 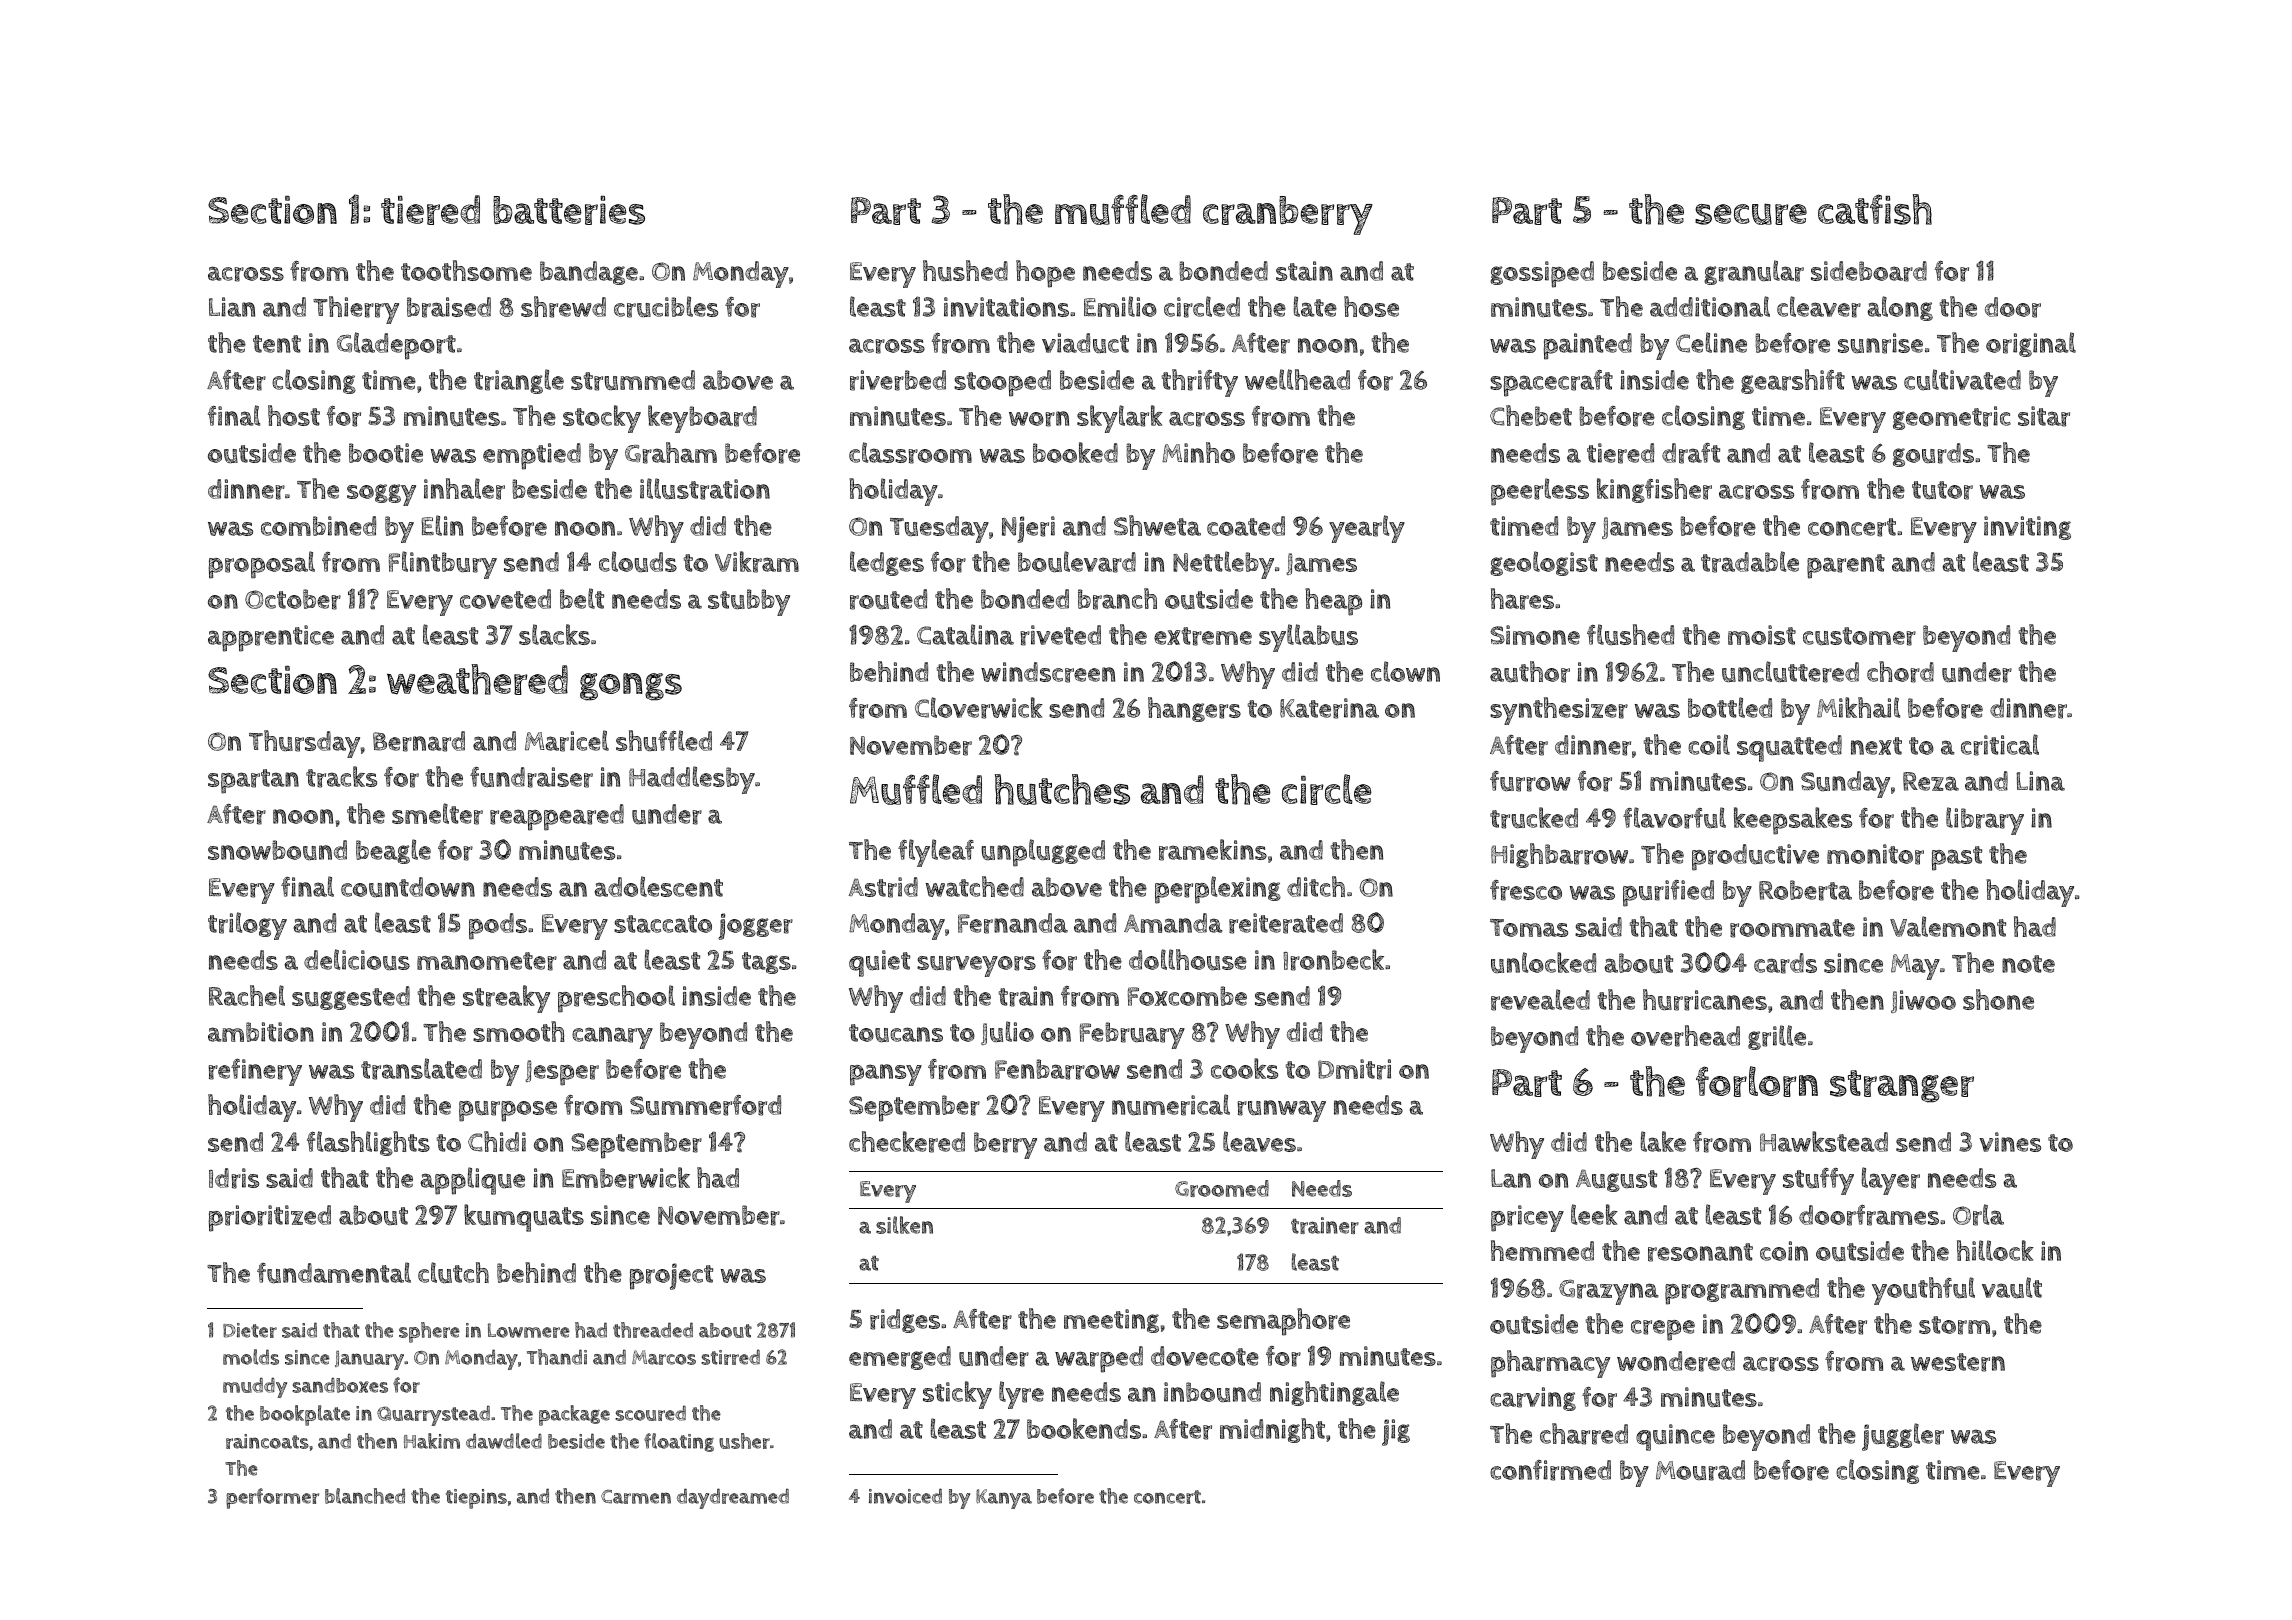 I want to click on confirmed, so click(x=1550, y=1470).
